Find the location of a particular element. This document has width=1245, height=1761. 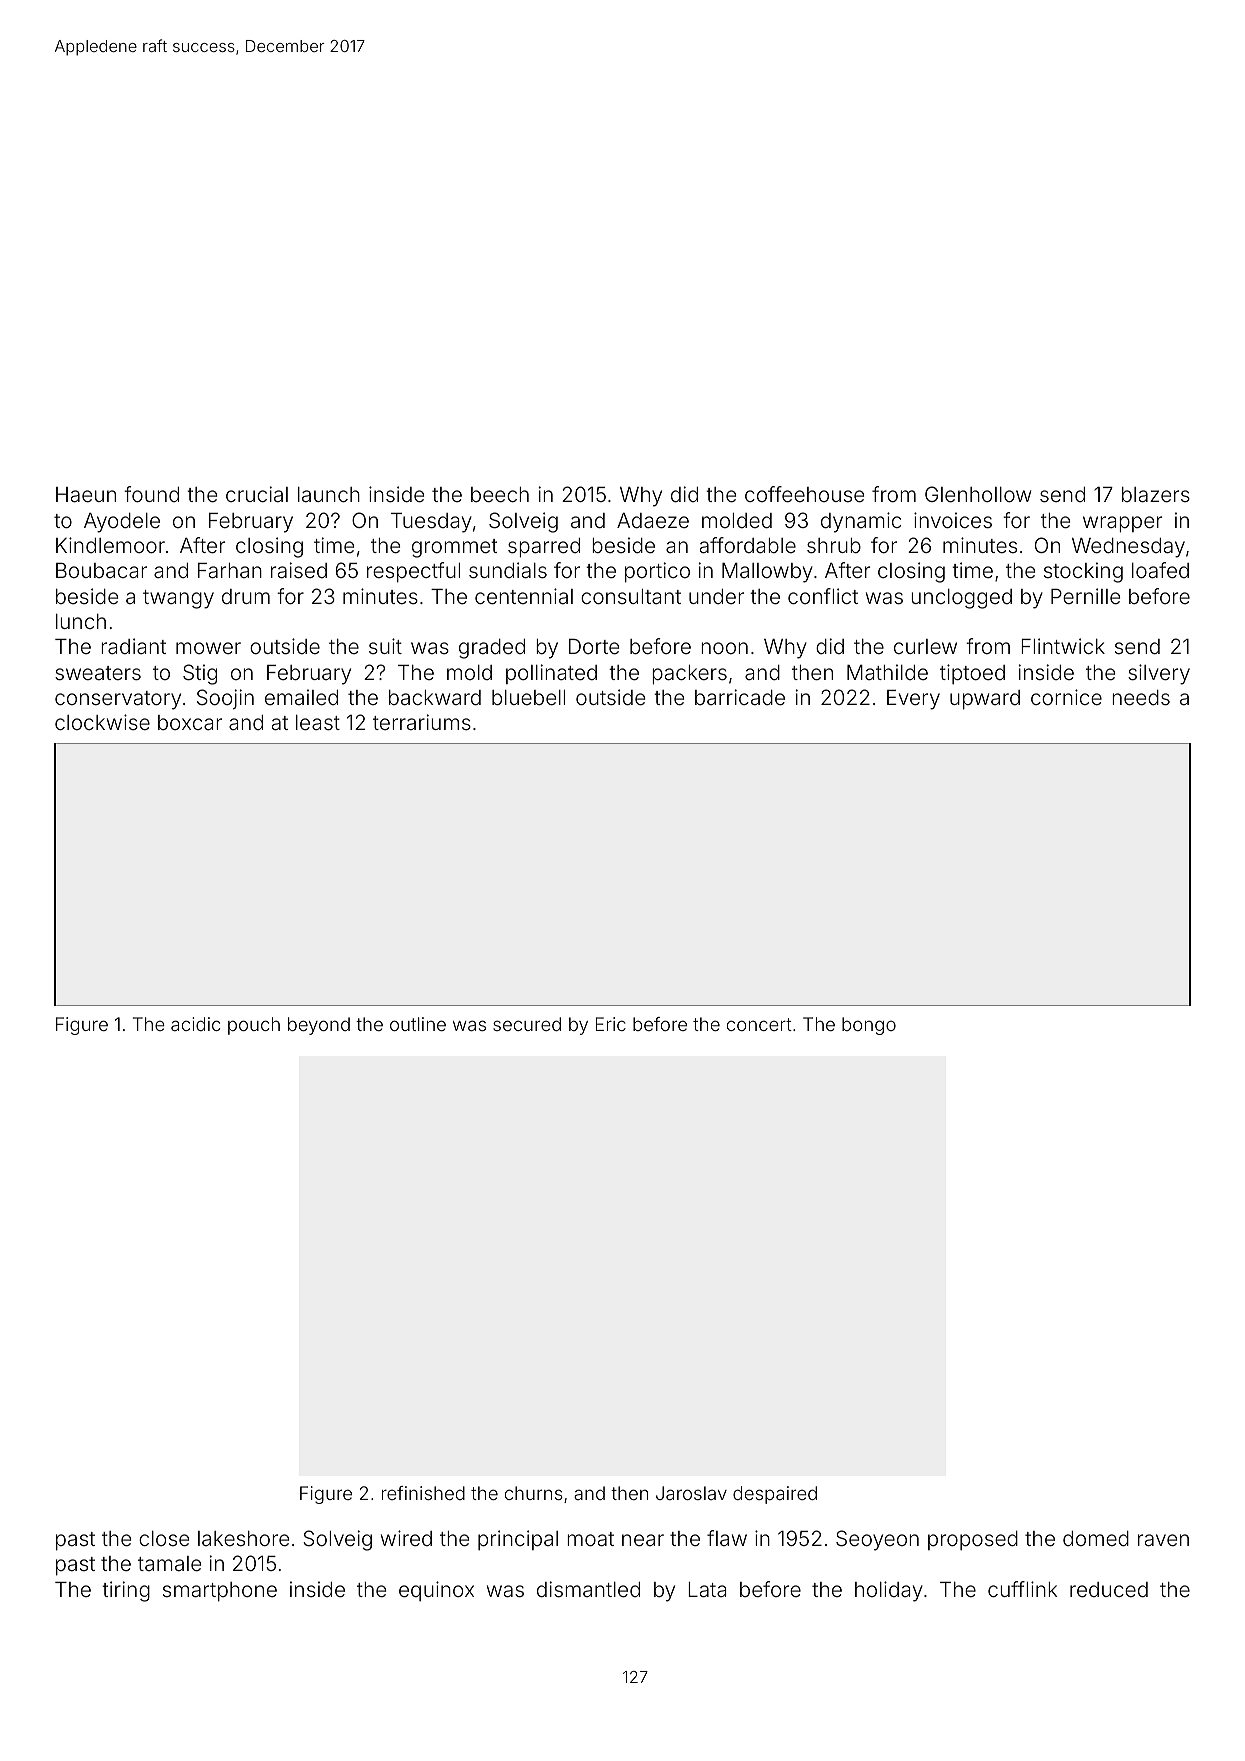

Glenhollow is located at coordinates (978, 494).
